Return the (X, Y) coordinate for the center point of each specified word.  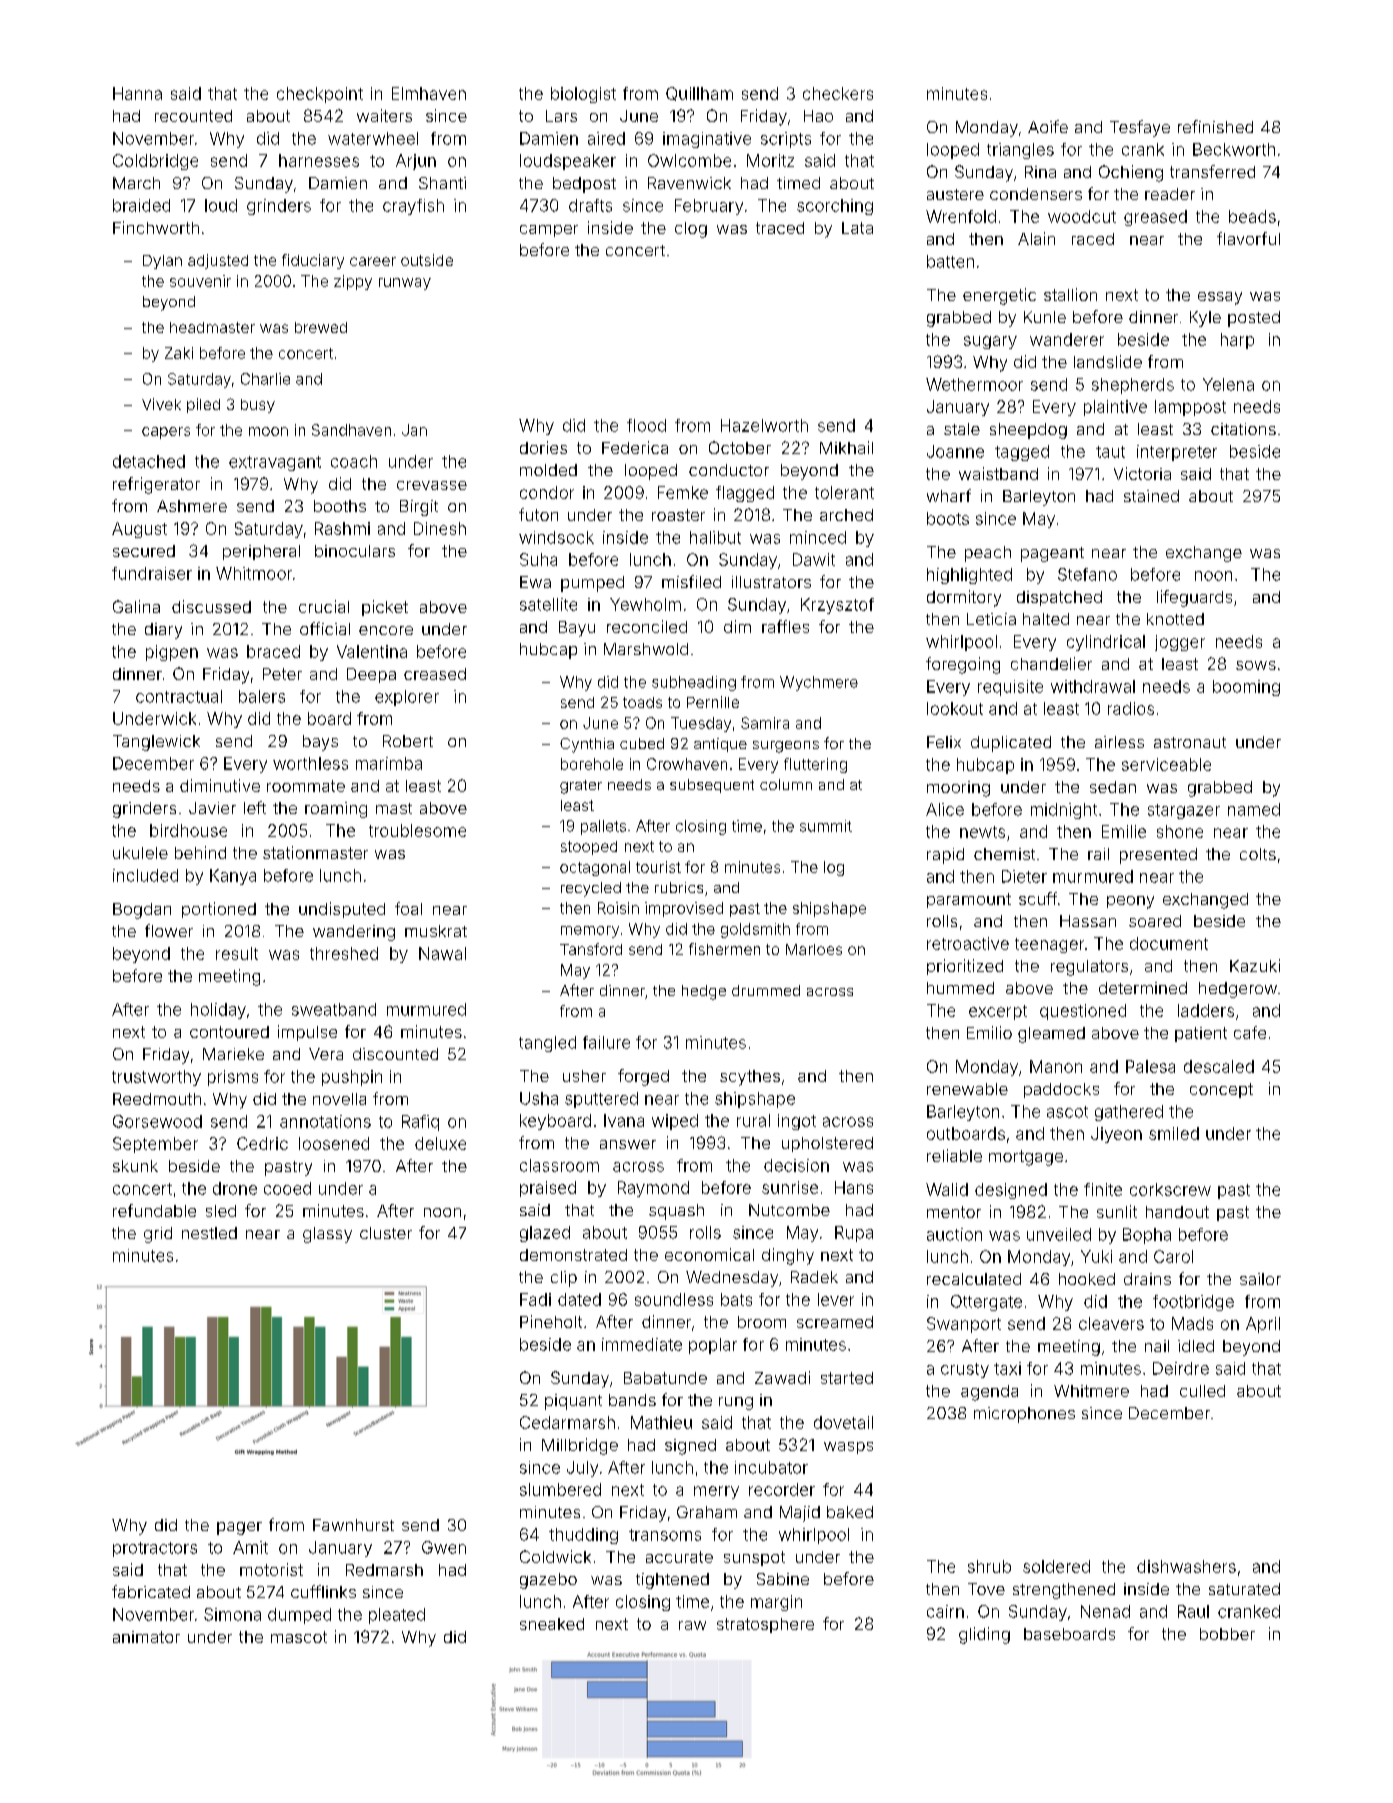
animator (146, 1637)
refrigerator (156, 485)
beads (1252, 216)
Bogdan (142, 911)
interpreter (1177, 453)
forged (643, 1077)
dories (543, 447)
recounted (193, 116)
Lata (857, 228)
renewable (967, 1089)
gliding (984, 1635)
